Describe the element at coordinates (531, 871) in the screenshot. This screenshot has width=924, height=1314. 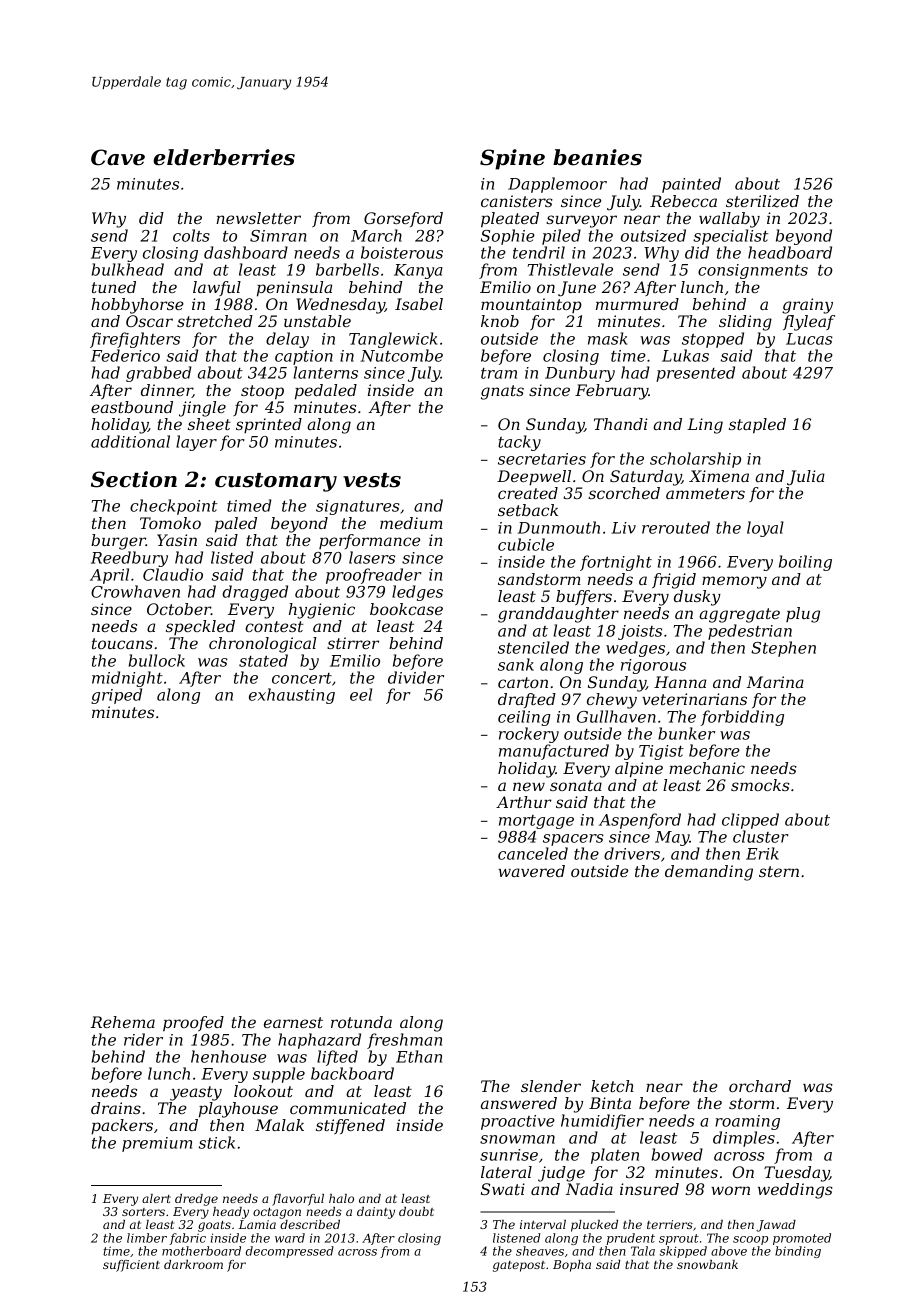
I see `wavered` at that location.
